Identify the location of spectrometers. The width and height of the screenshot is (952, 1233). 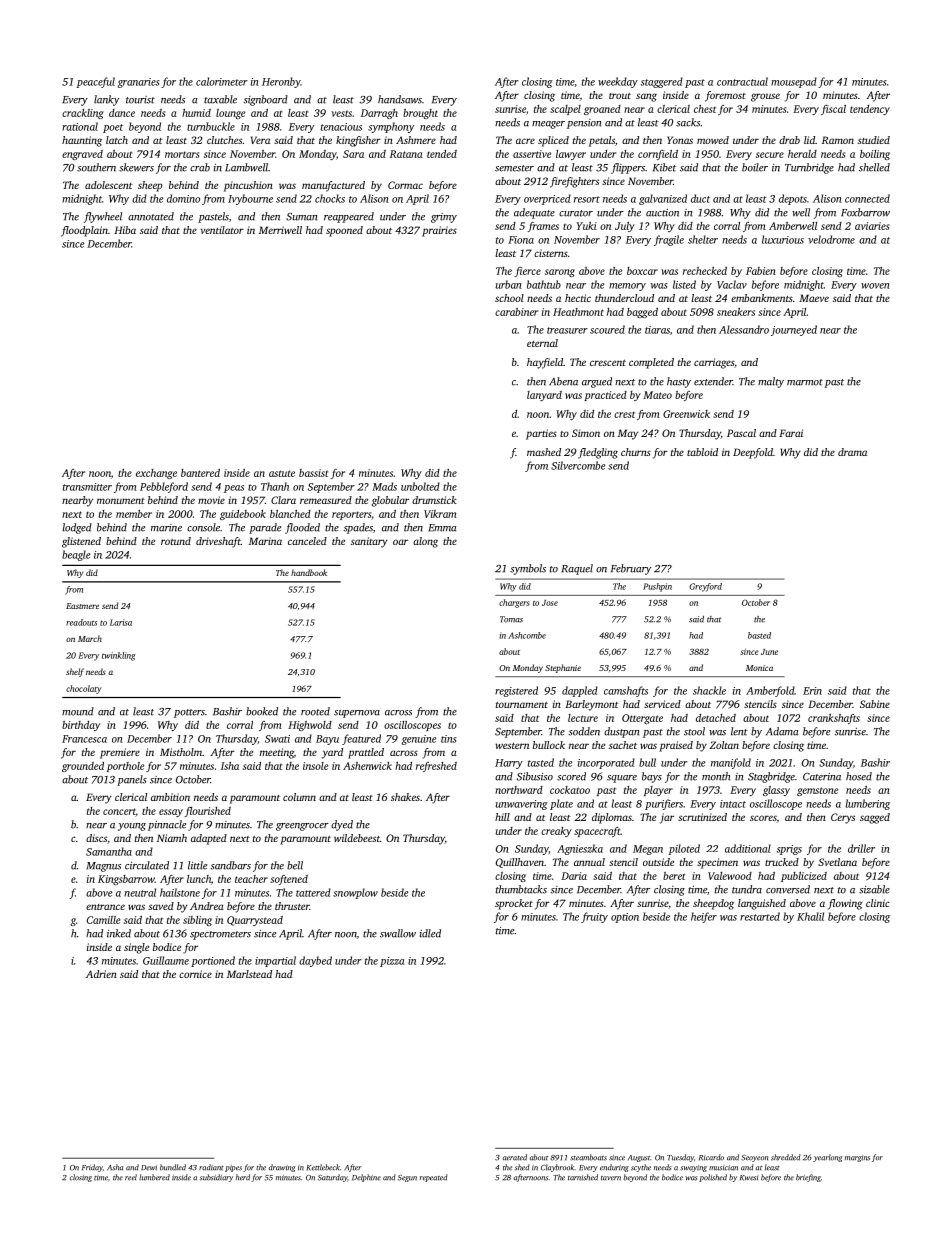
(220, 935).
